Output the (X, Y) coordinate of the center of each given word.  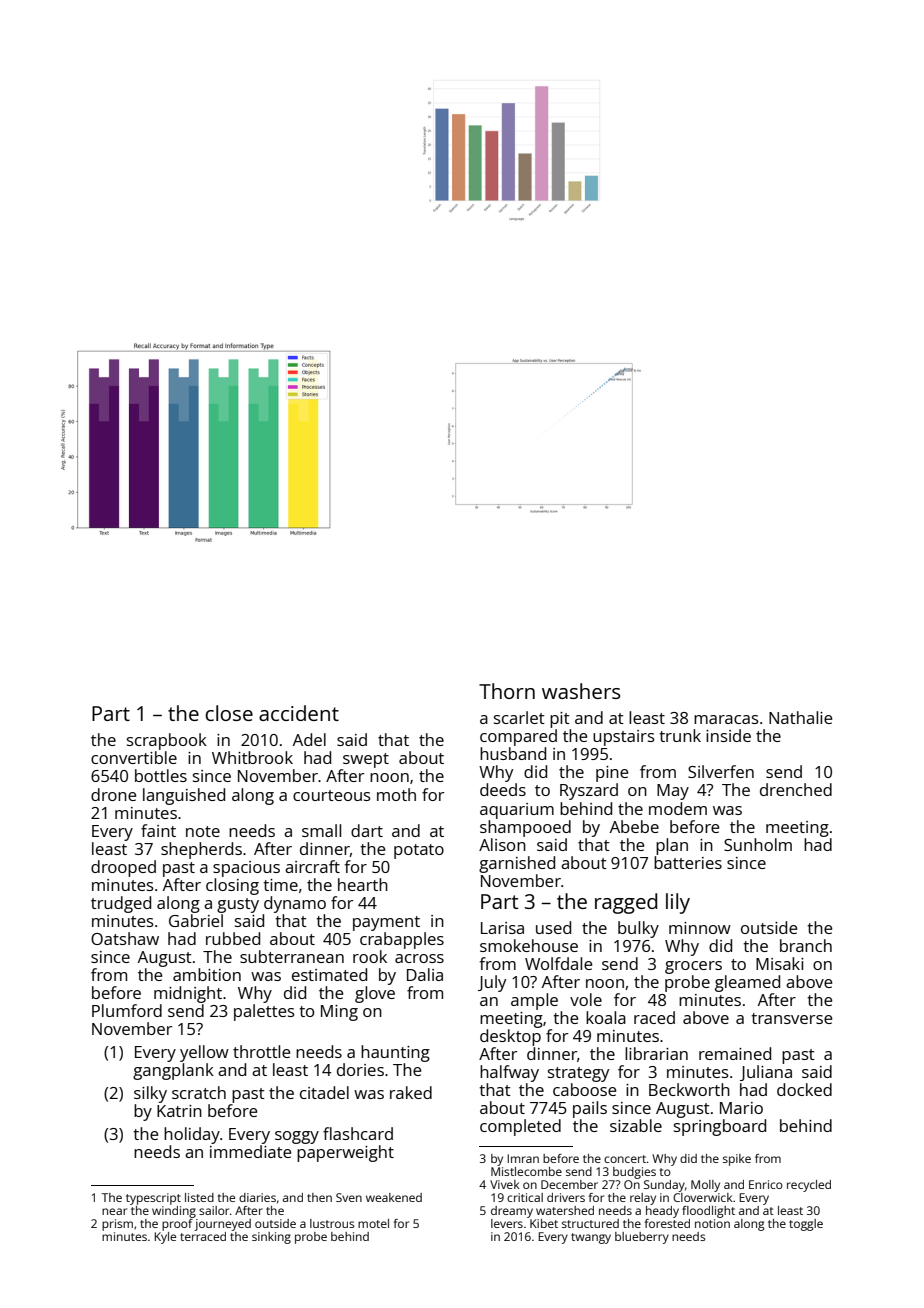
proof (177, 1225)
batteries (688, 862)
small (321, 830)
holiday (192, 1135)
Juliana (766, 1073)
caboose (584, 1089)
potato (419, 851)
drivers (566, 1197)
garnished (517, 864)
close (229, 713)
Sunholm (758, 844)
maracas (726, 719)
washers (581, 691)
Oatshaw (125, 938)
